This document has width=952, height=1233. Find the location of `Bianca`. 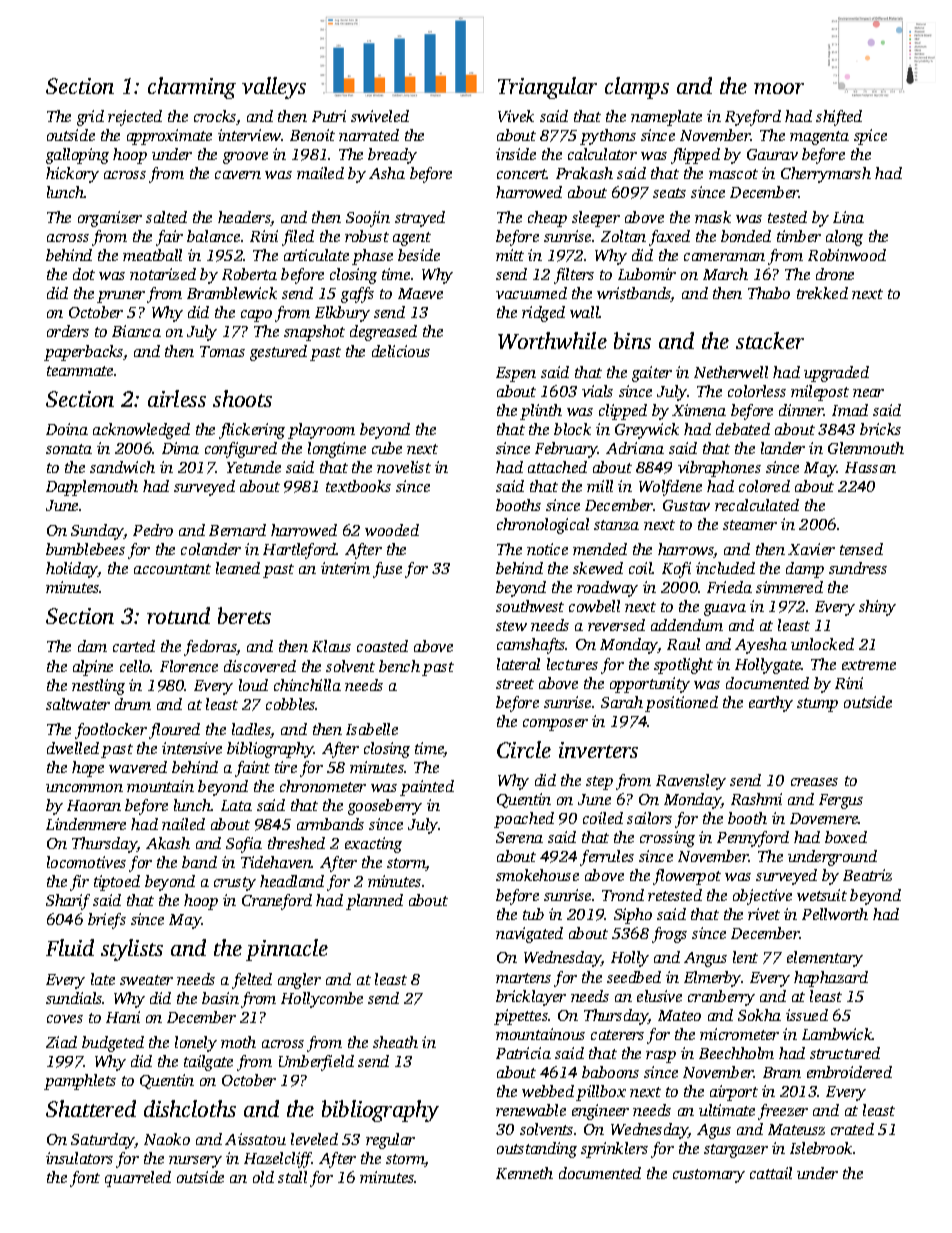

Bianca is located at coordinates (136, 331).
